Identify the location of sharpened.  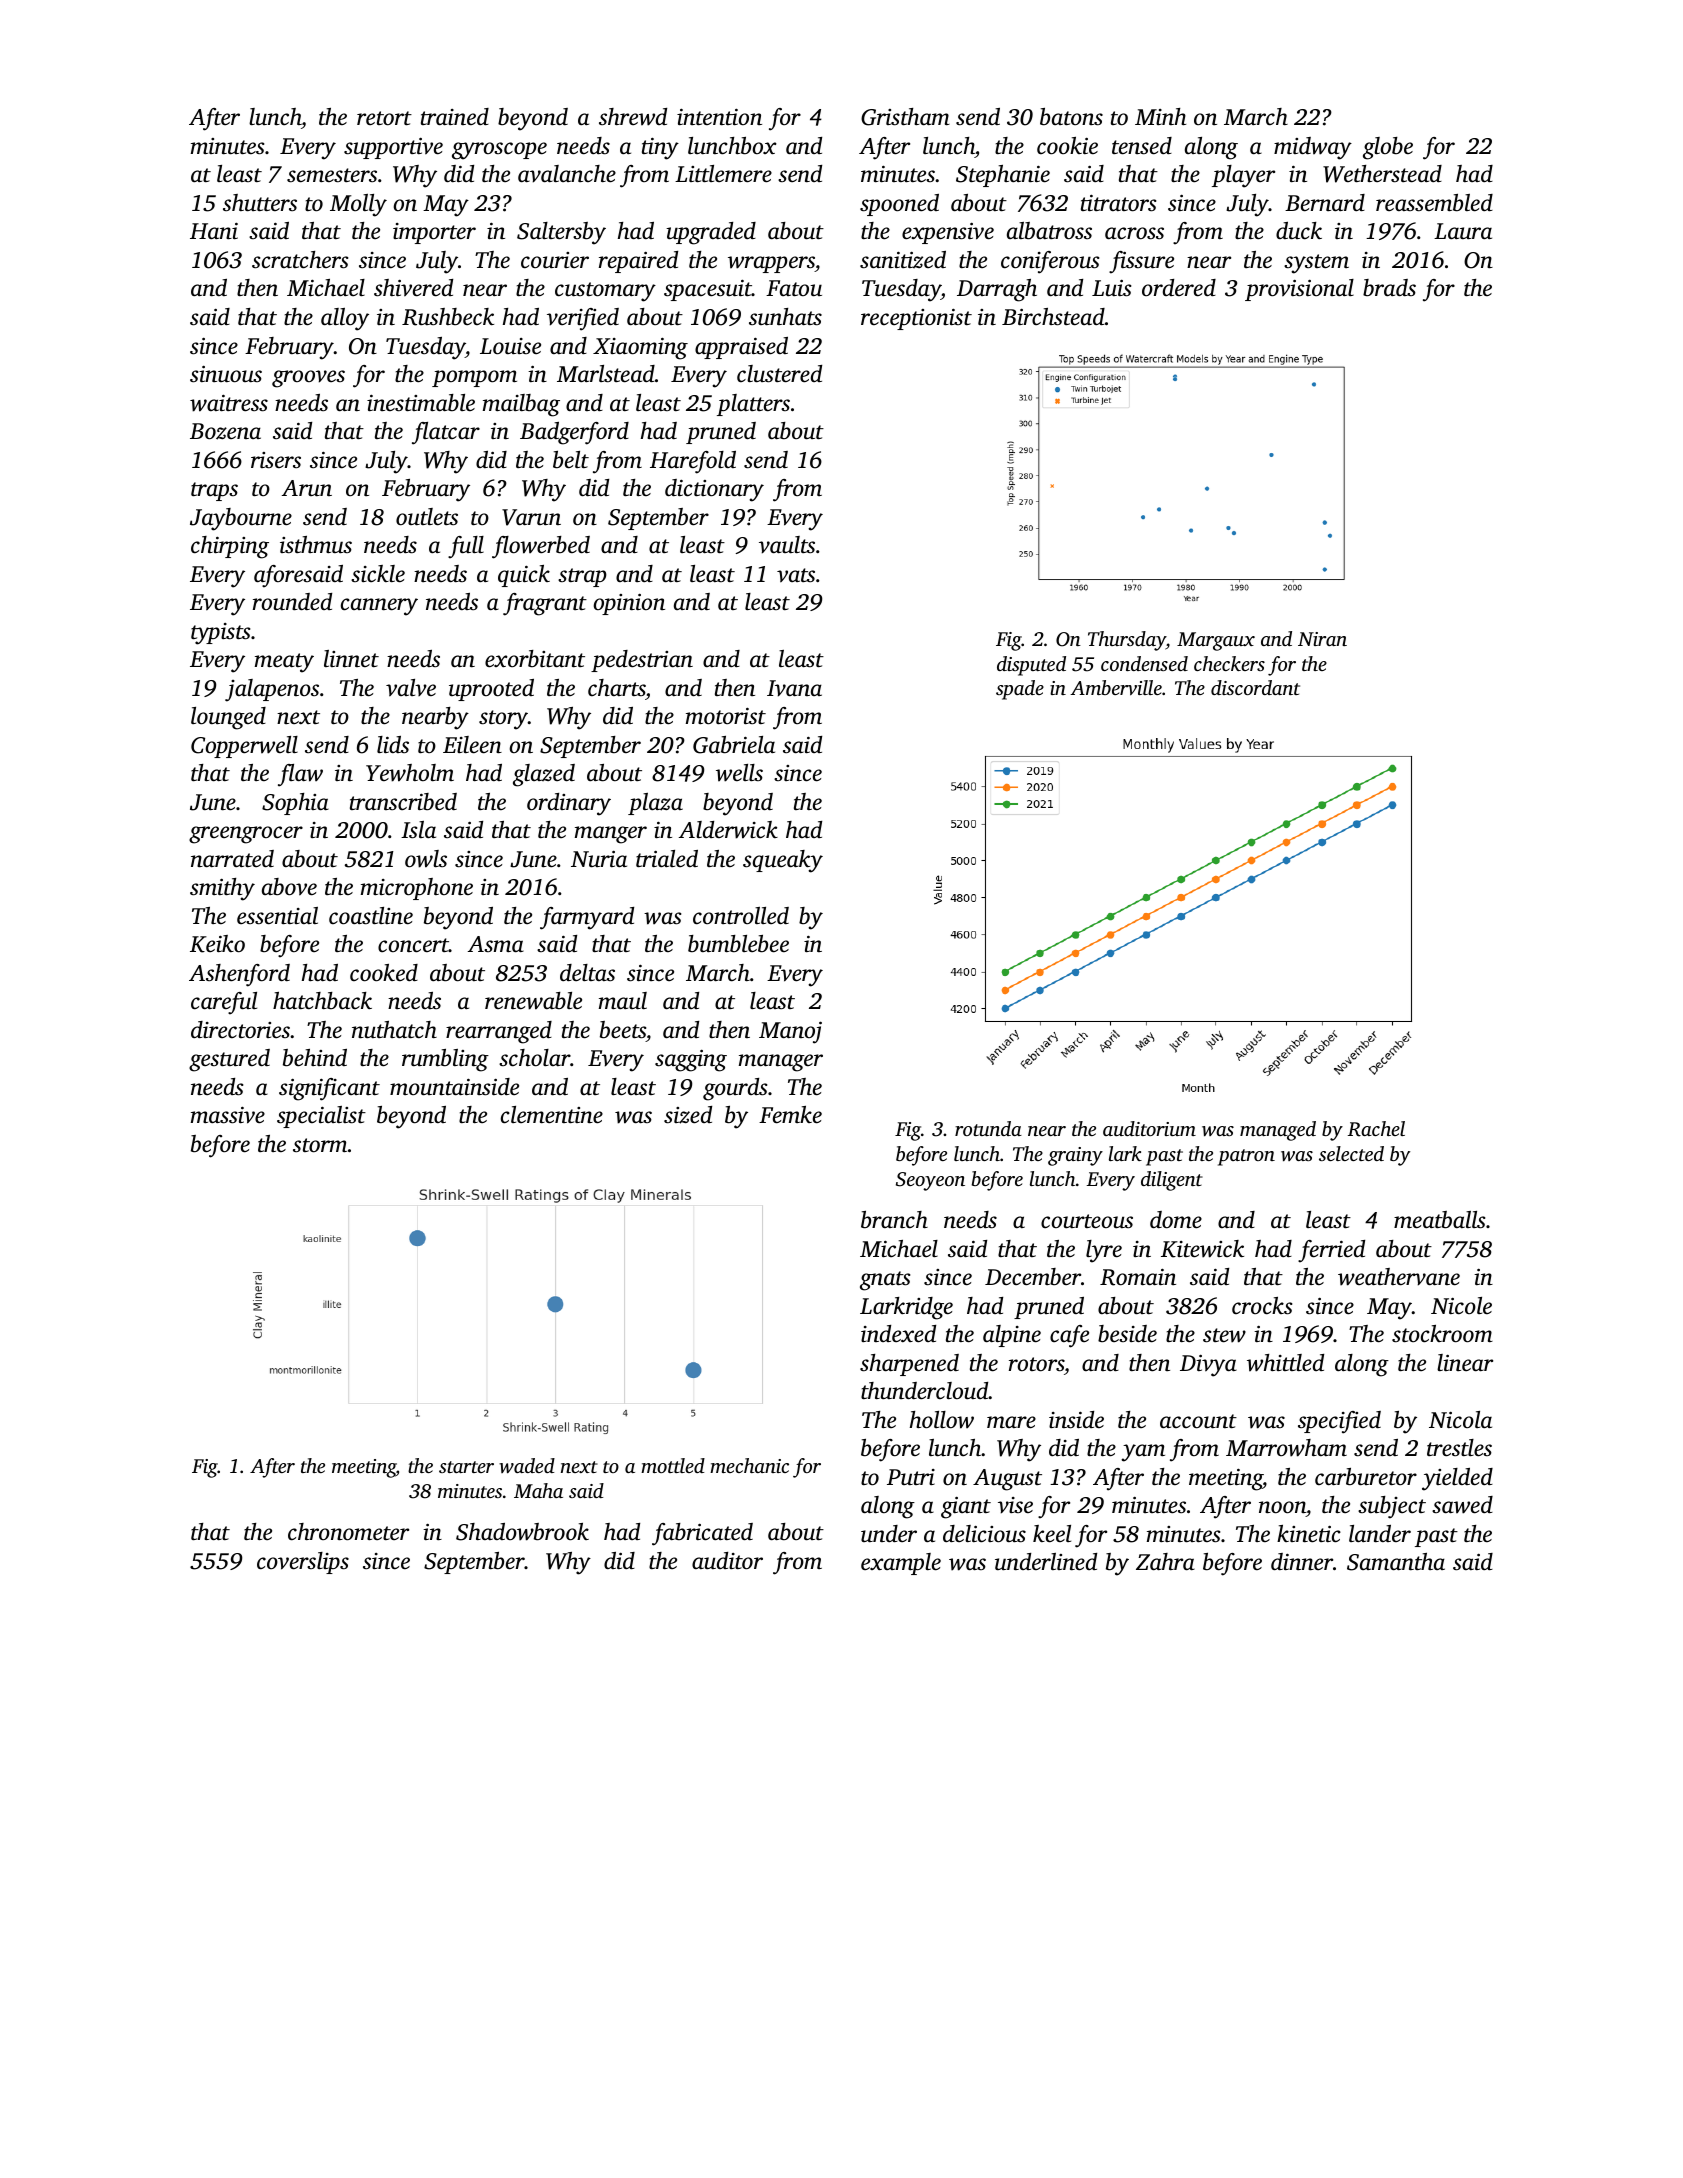
(909, 1365).
